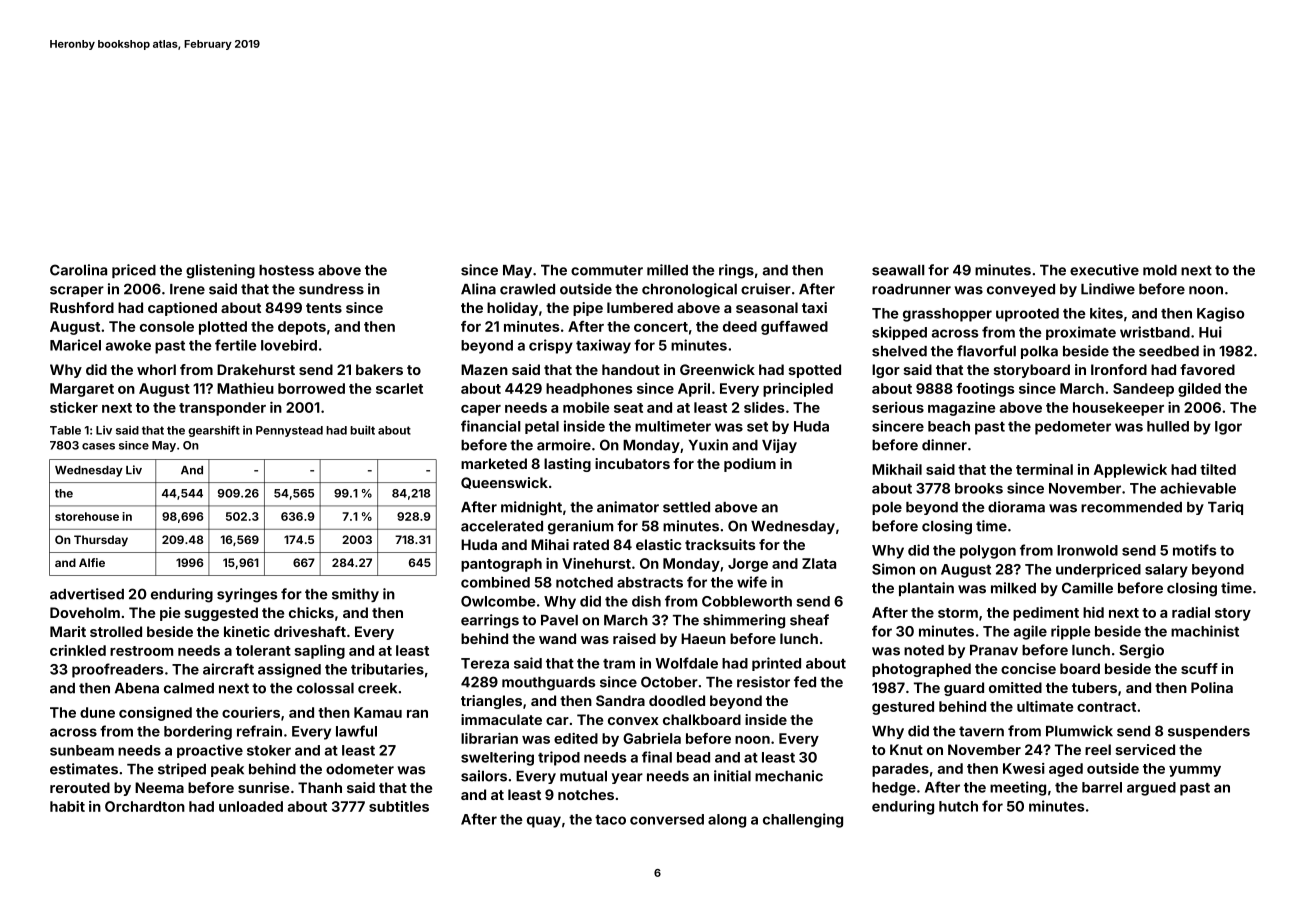 The height and width of the screenshot is (924, 1308). Describe the element at coordinates (1199, 390) in the screenshot. I see `gilded` at that location.
